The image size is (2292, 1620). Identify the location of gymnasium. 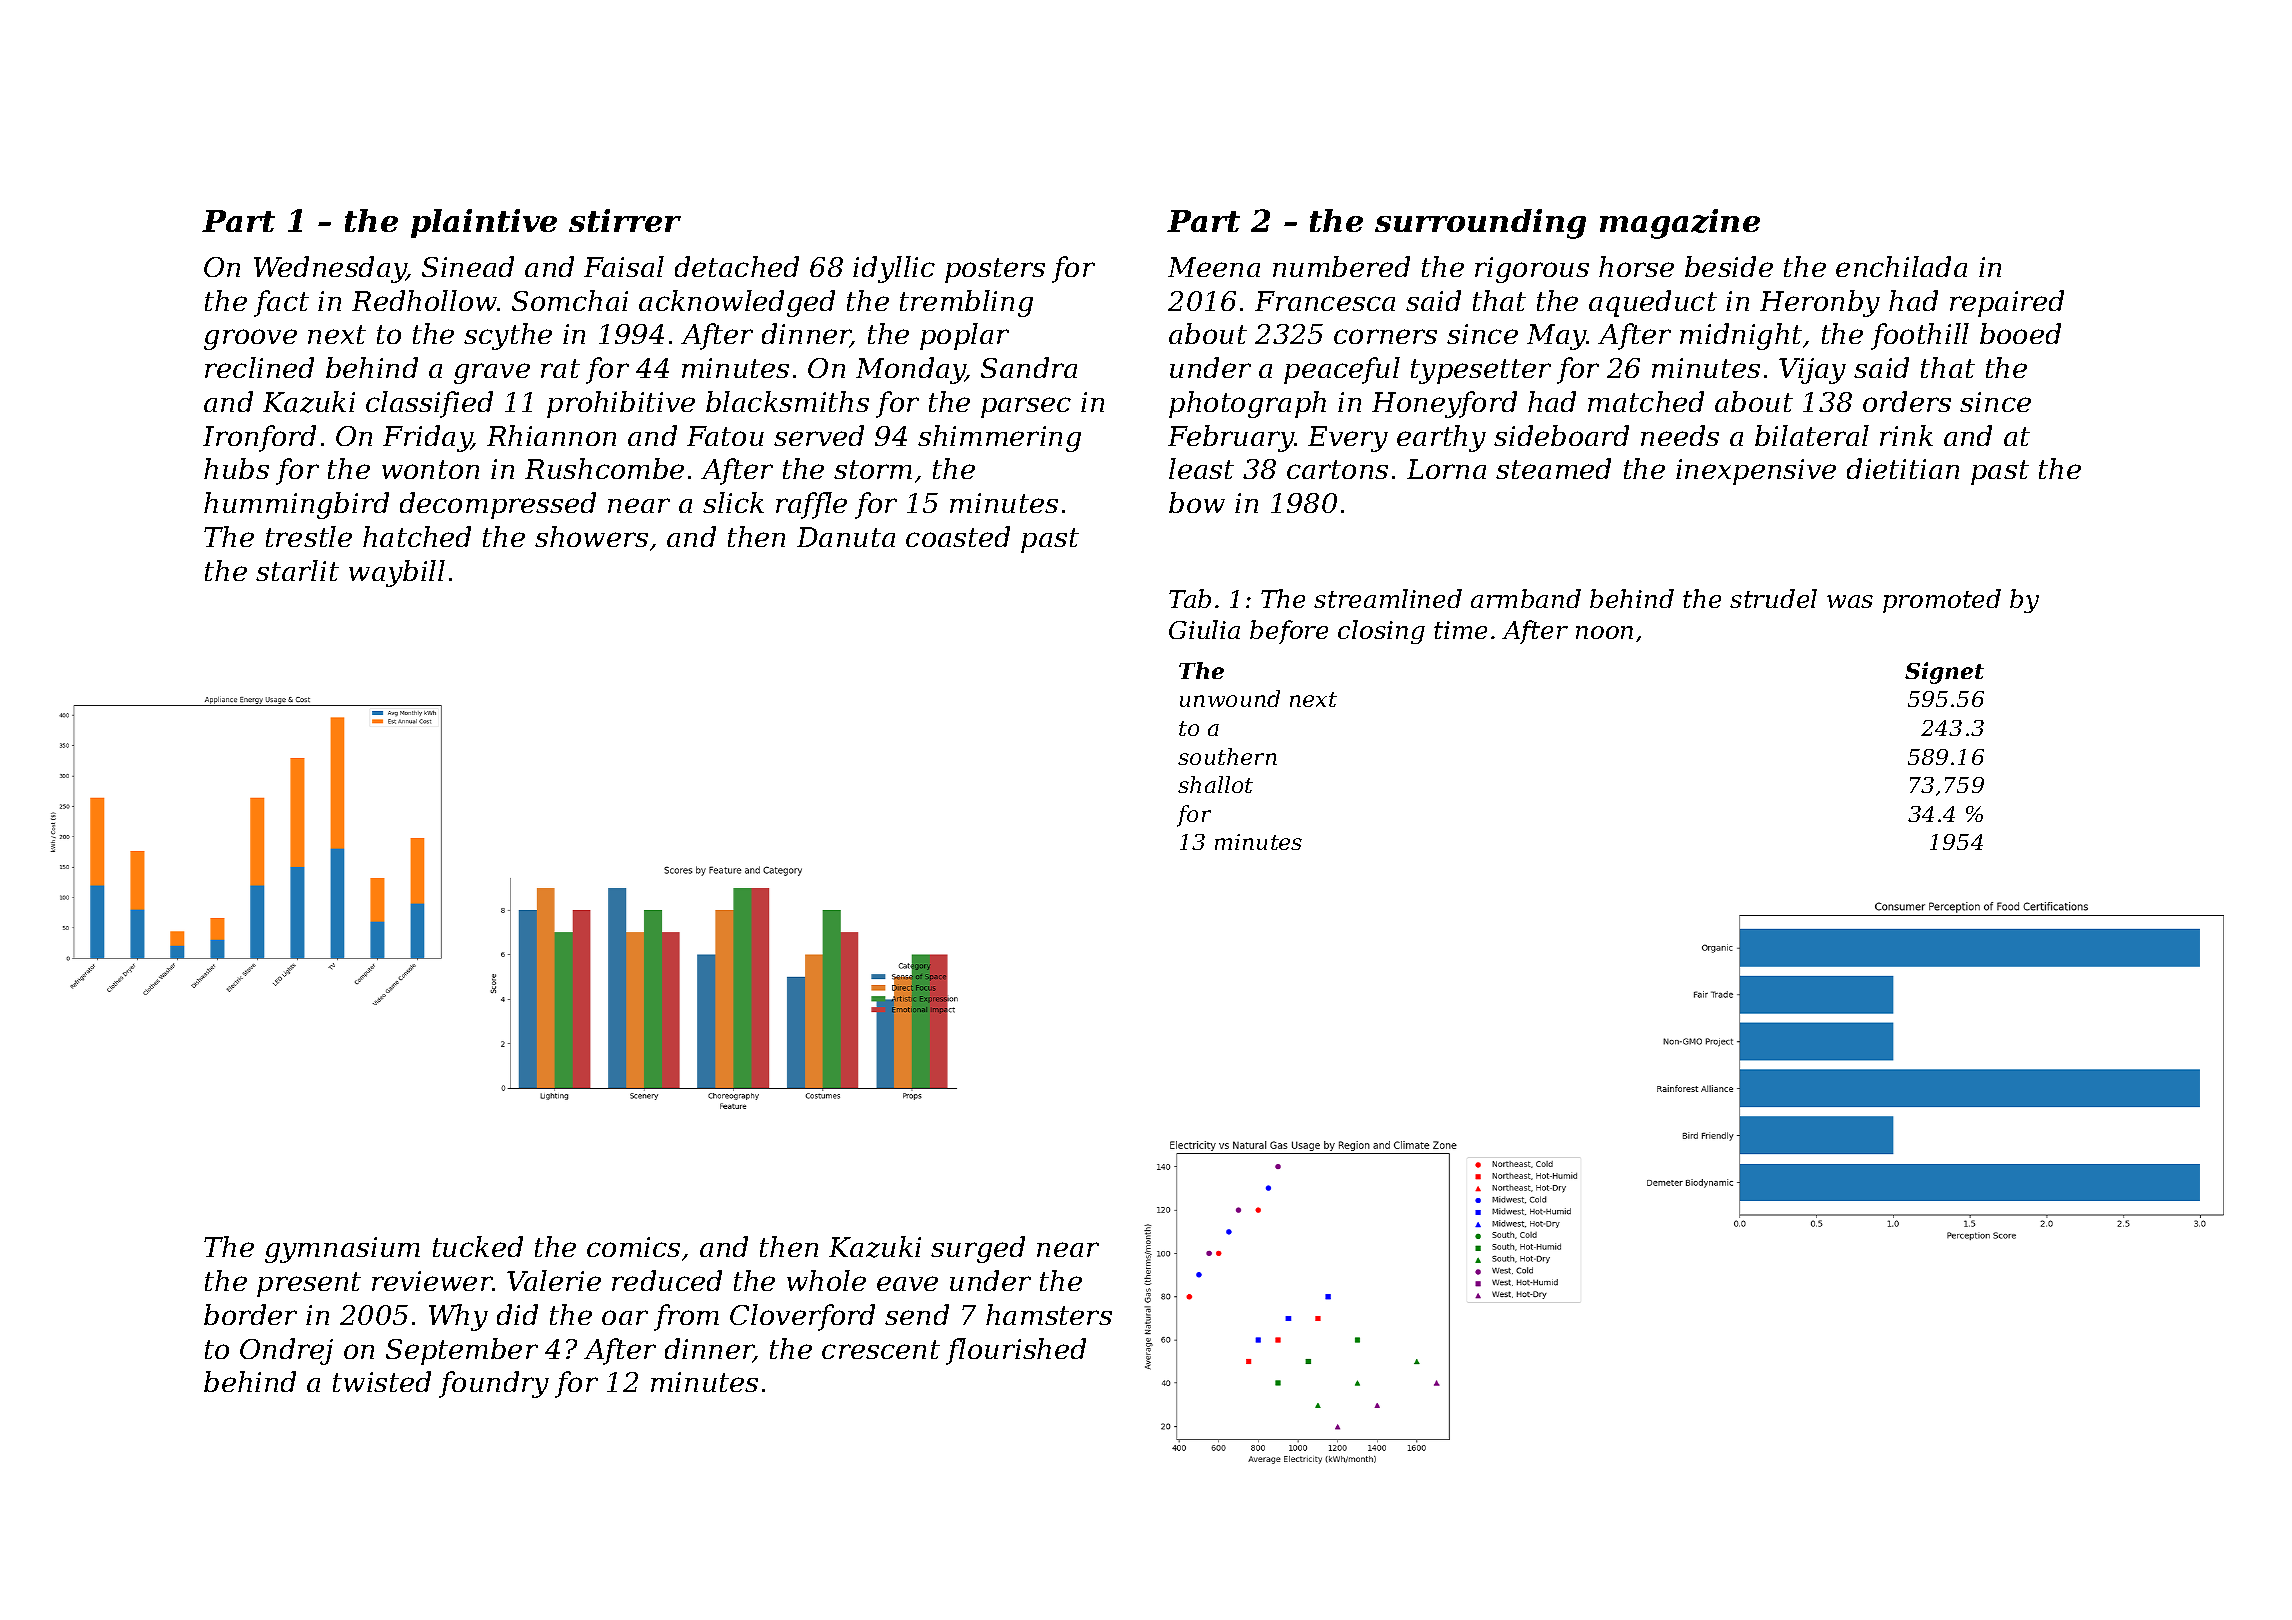
(342, 1250).
